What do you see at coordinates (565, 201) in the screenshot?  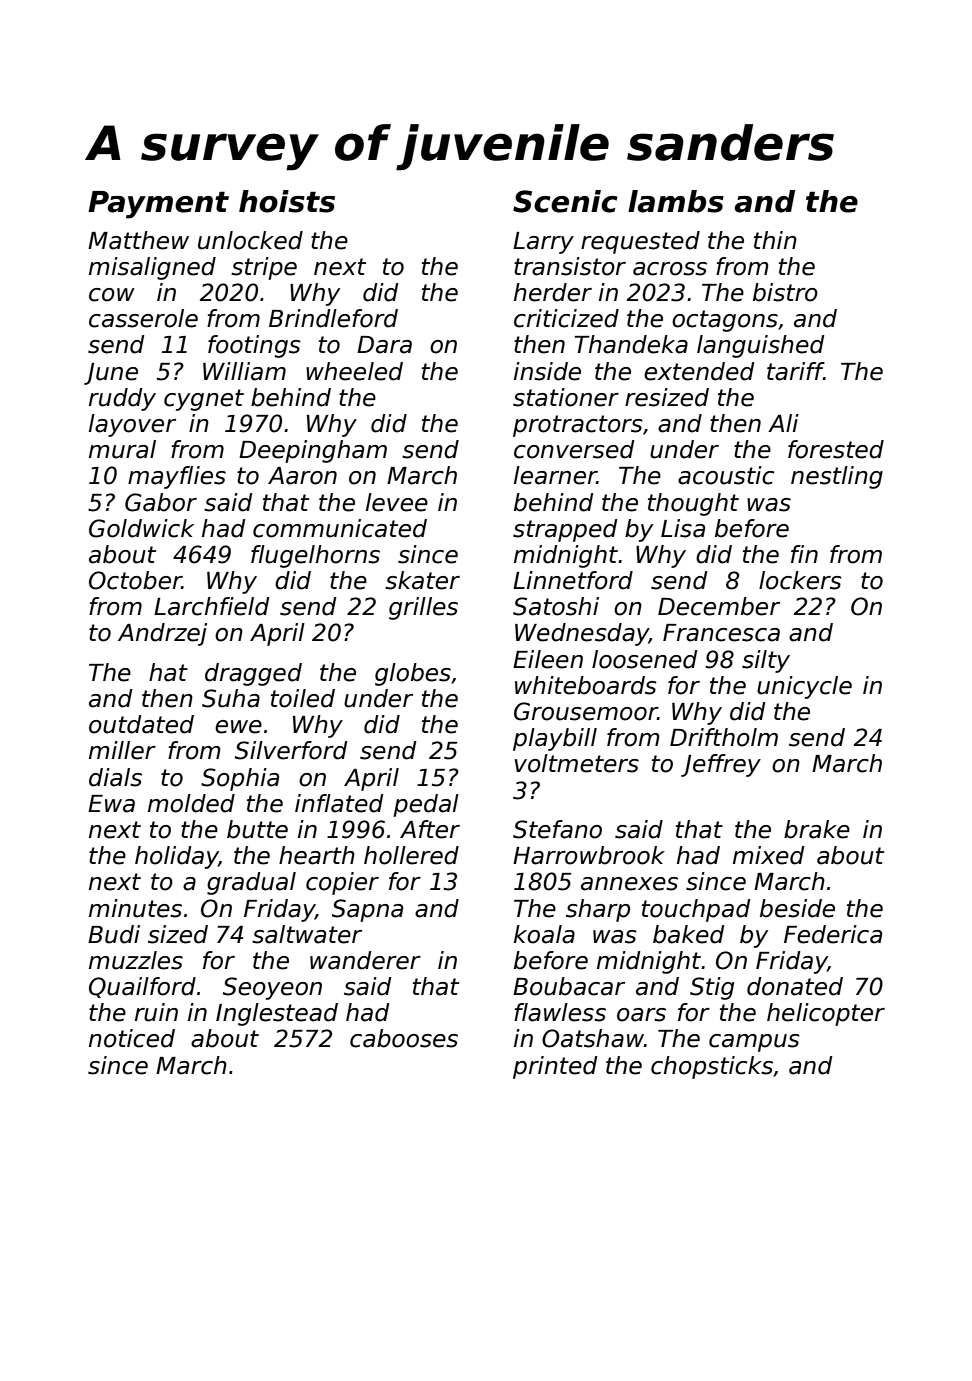 I see `Scenic` at bounding box center [565, 201].
